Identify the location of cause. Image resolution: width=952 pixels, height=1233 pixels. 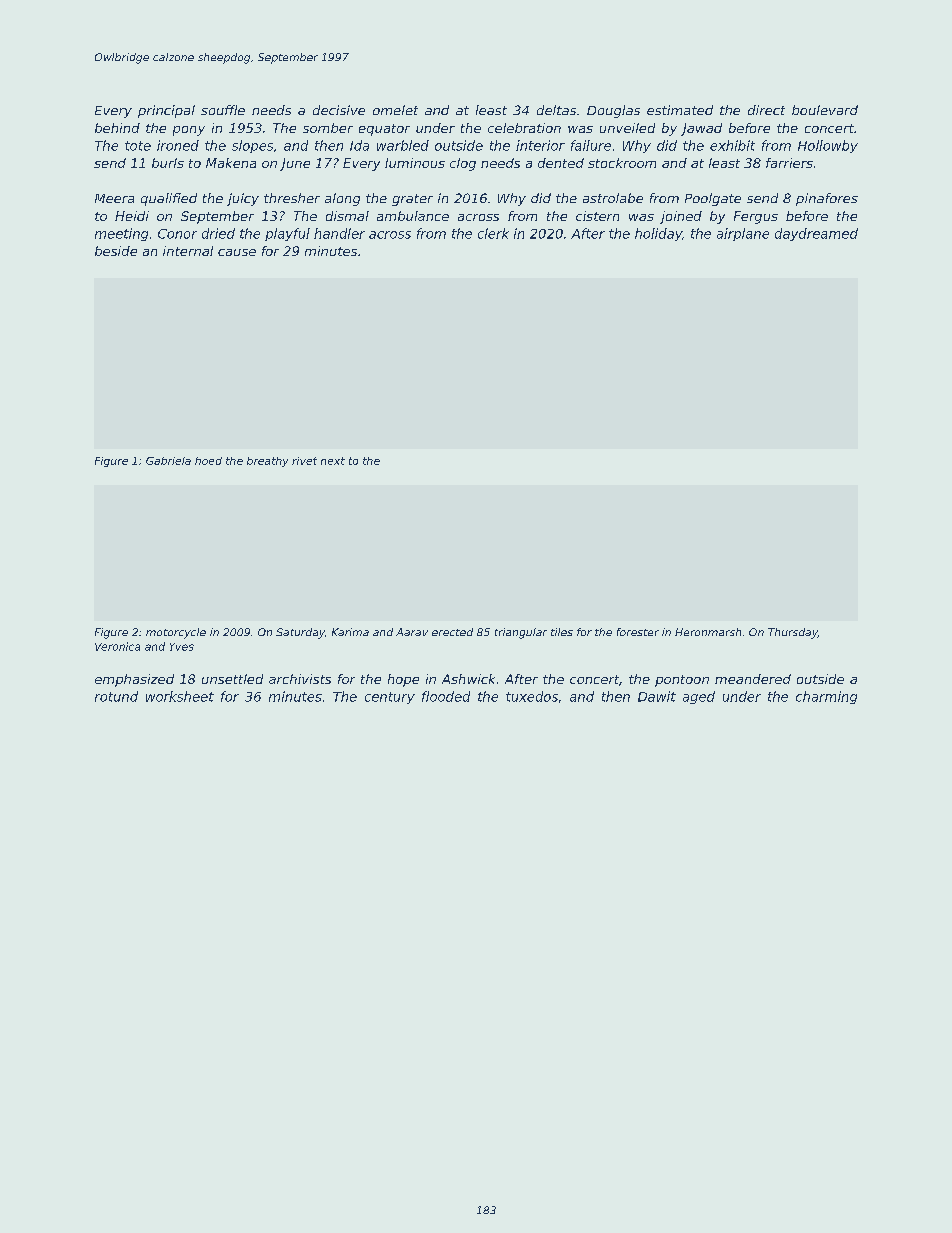
(237, 252).
